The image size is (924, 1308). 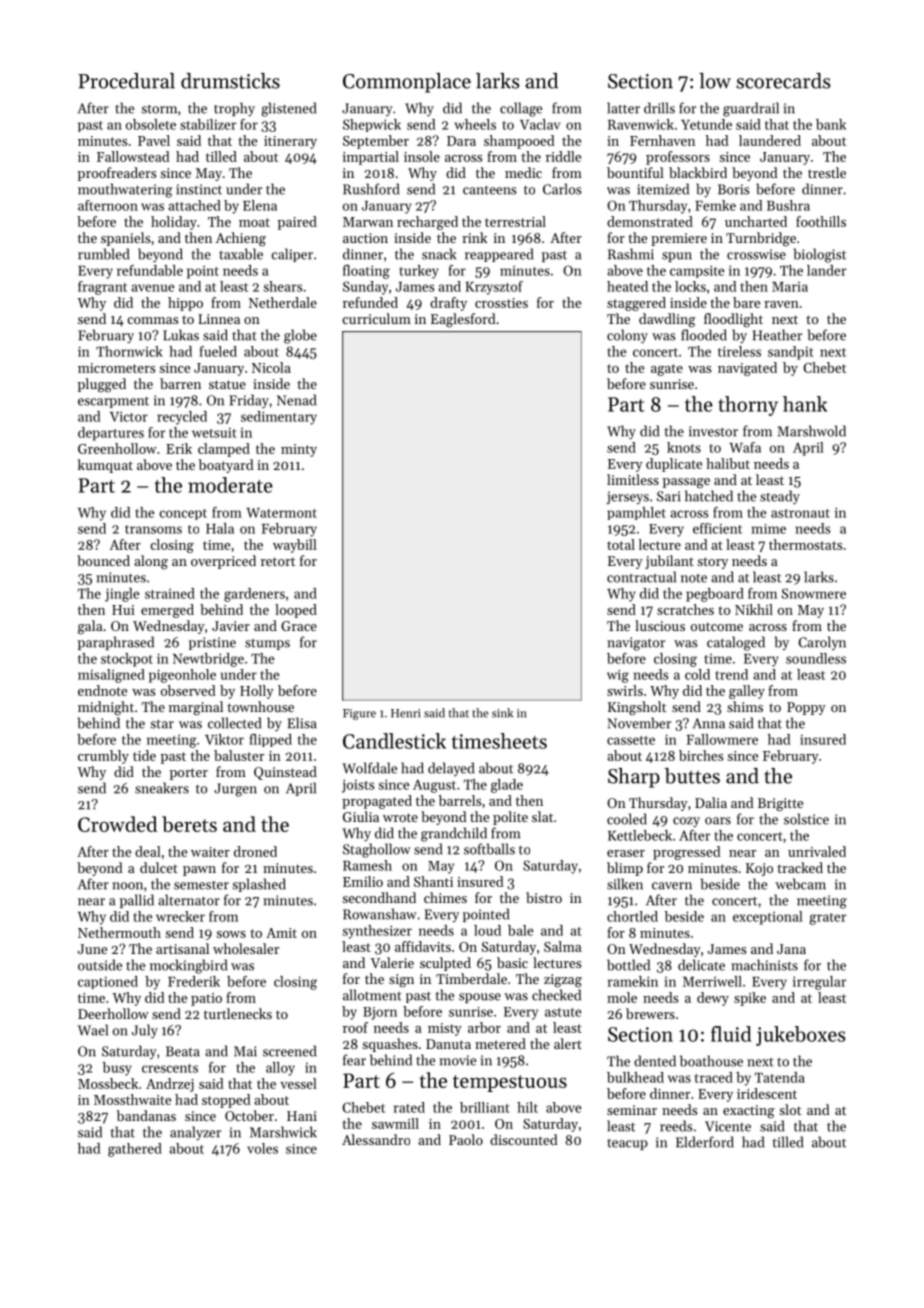 What do you see at coordinates (407, 83) in the image?
I see `Commonplace` at bounding box center [407, 83].
